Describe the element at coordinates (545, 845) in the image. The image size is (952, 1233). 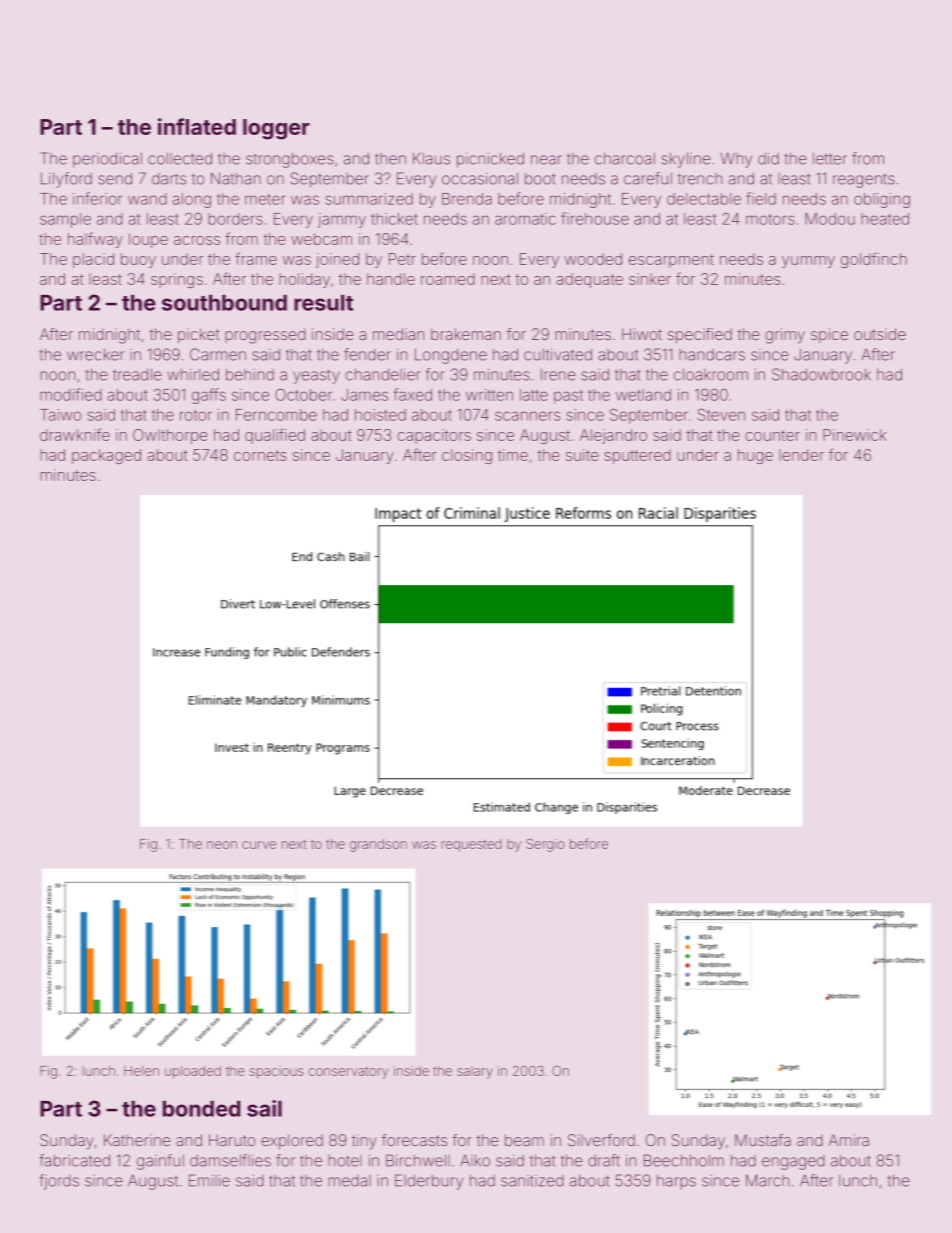
I see `Sergio` at that location.
